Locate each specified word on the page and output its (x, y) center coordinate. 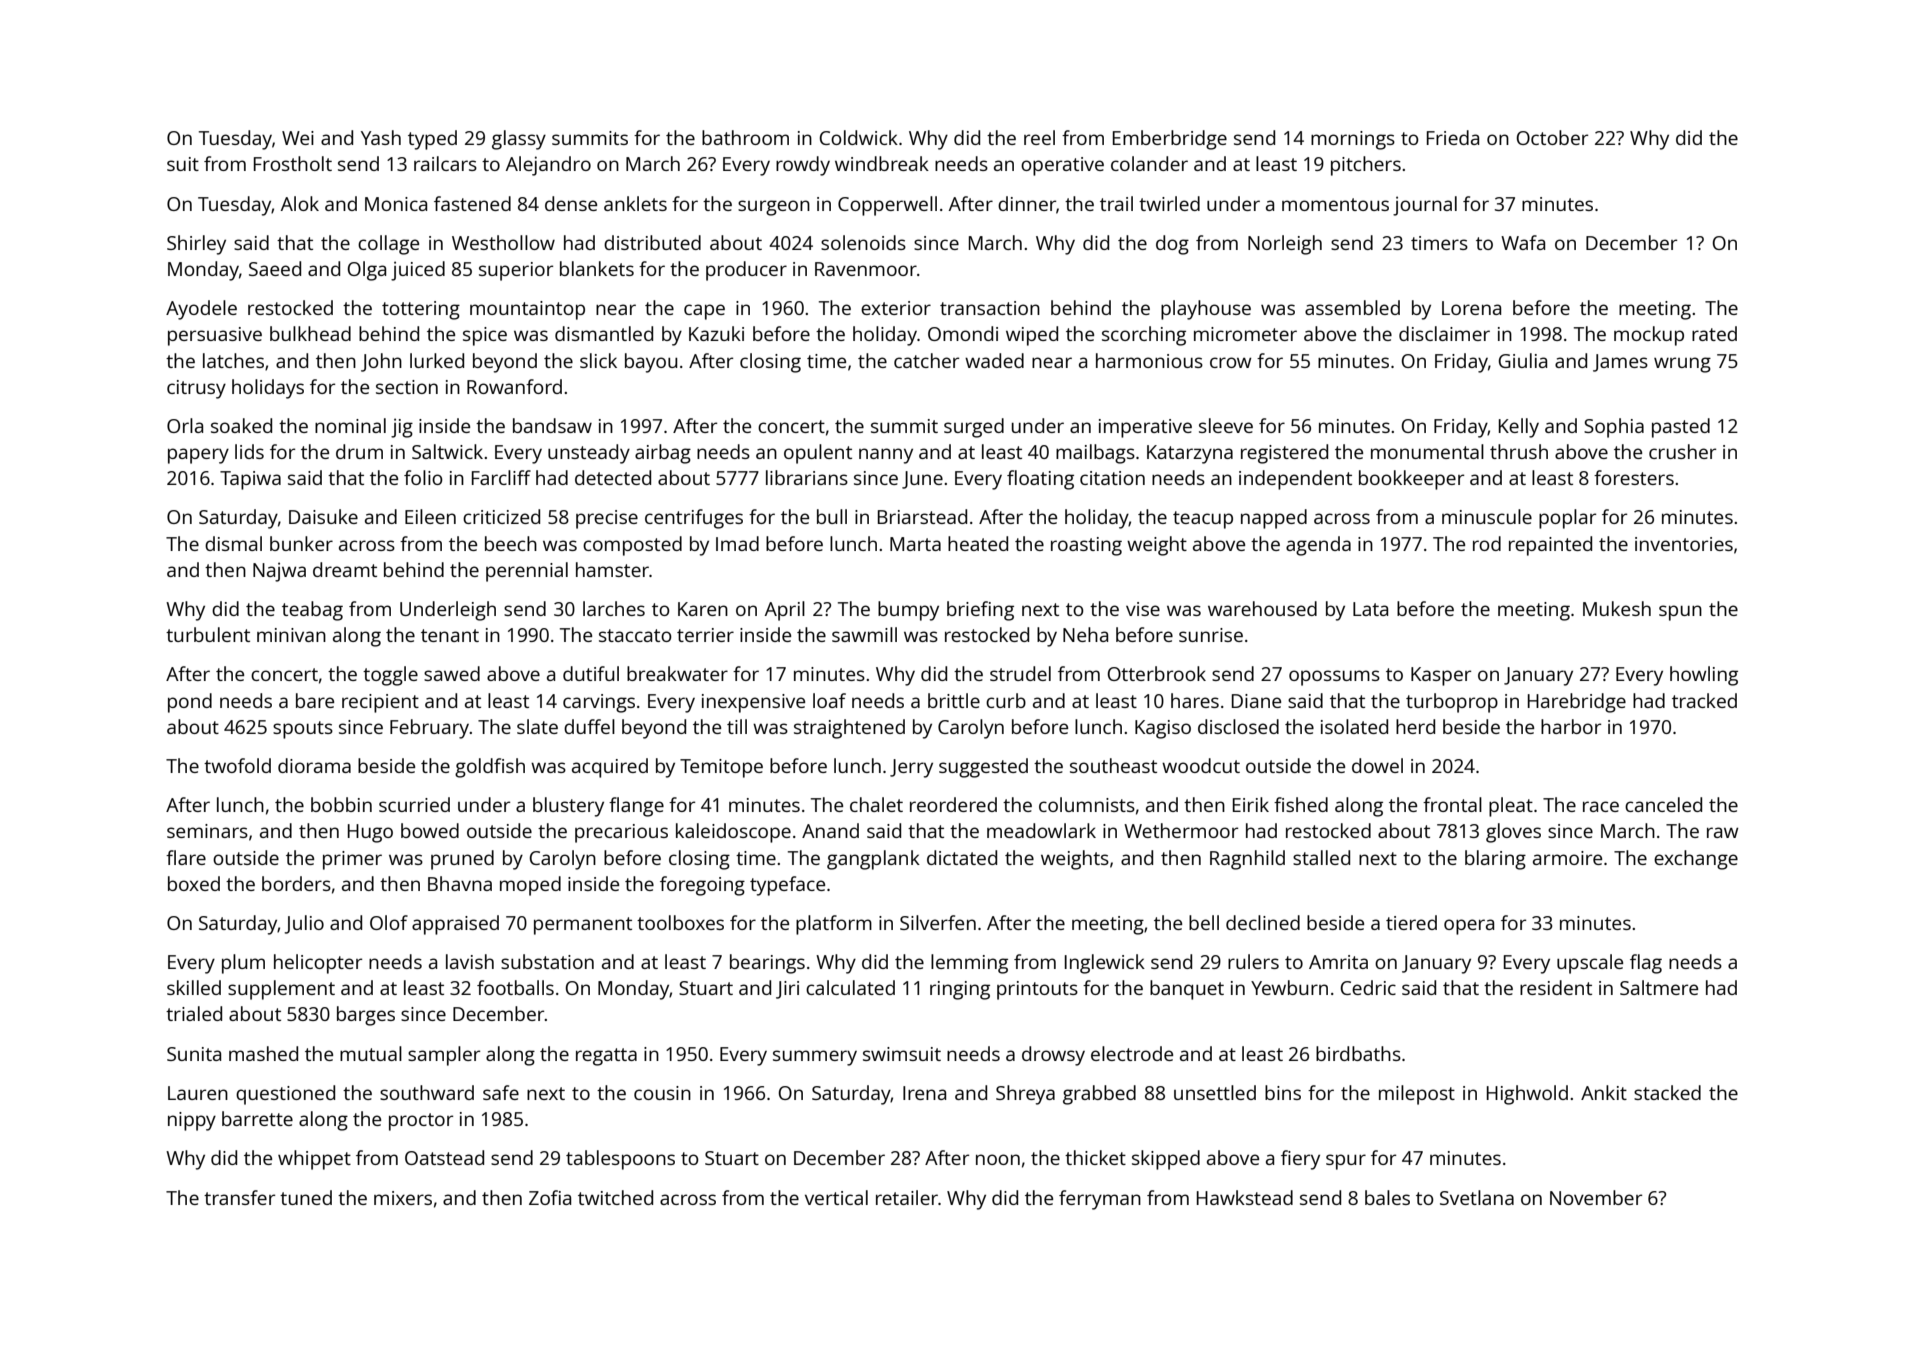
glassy (519, 140)
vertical (836, 1197)
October (1552, 137)
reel (1039, 137)
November (1596, 1197)
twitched (615, 1197)
